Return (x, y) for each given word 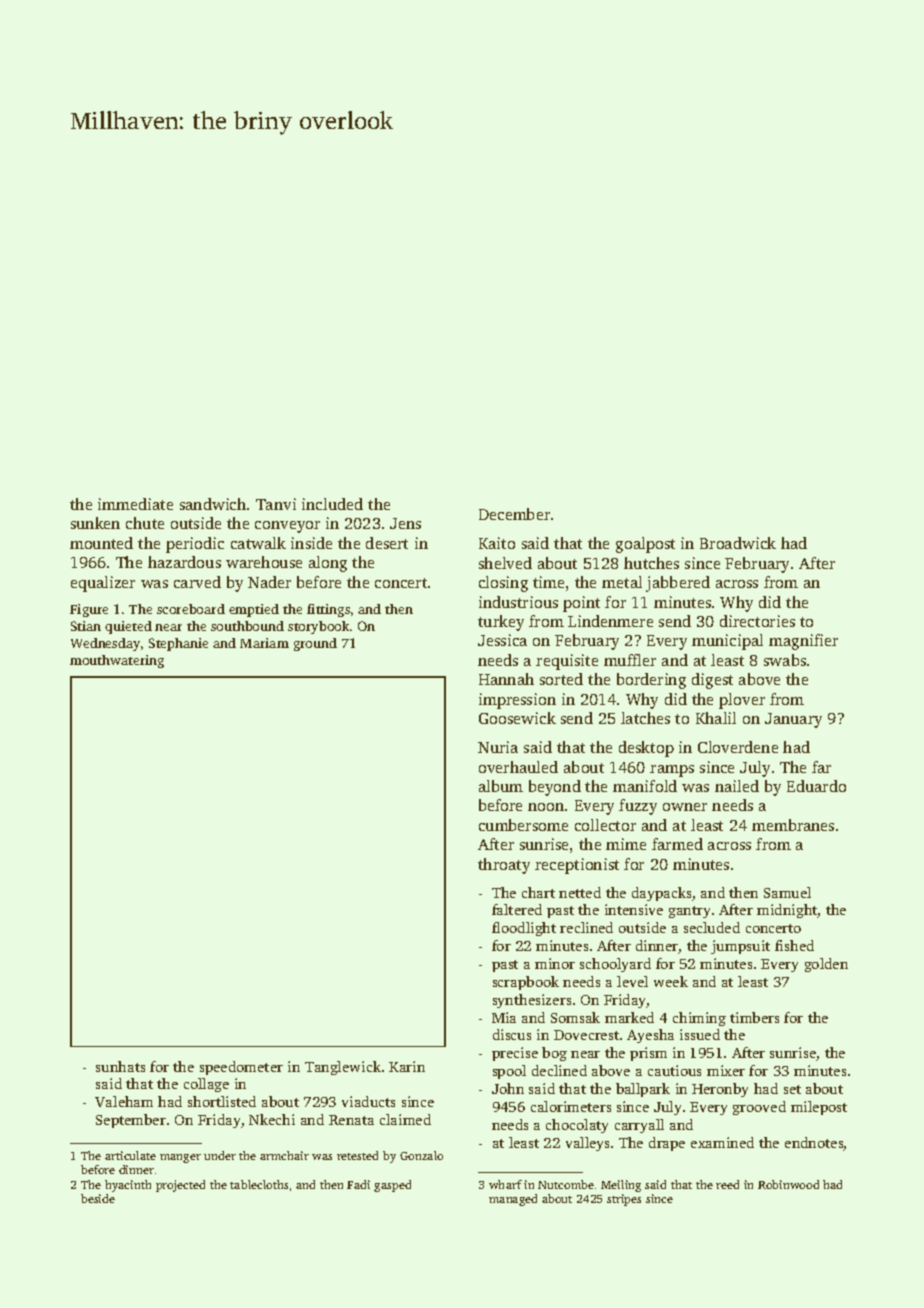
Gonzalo (421, 1155)
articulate (130, 1155)
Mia (504, 1017)
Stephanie (178, 644)
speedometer (241, 1068)
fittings (328, 610)
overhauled (518, 767)
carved (197, 582)
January (793, 720)
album (501, 786)
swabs (785, 660)
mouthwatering (117, 661)
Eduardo (816, 786)
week (671, 981)
